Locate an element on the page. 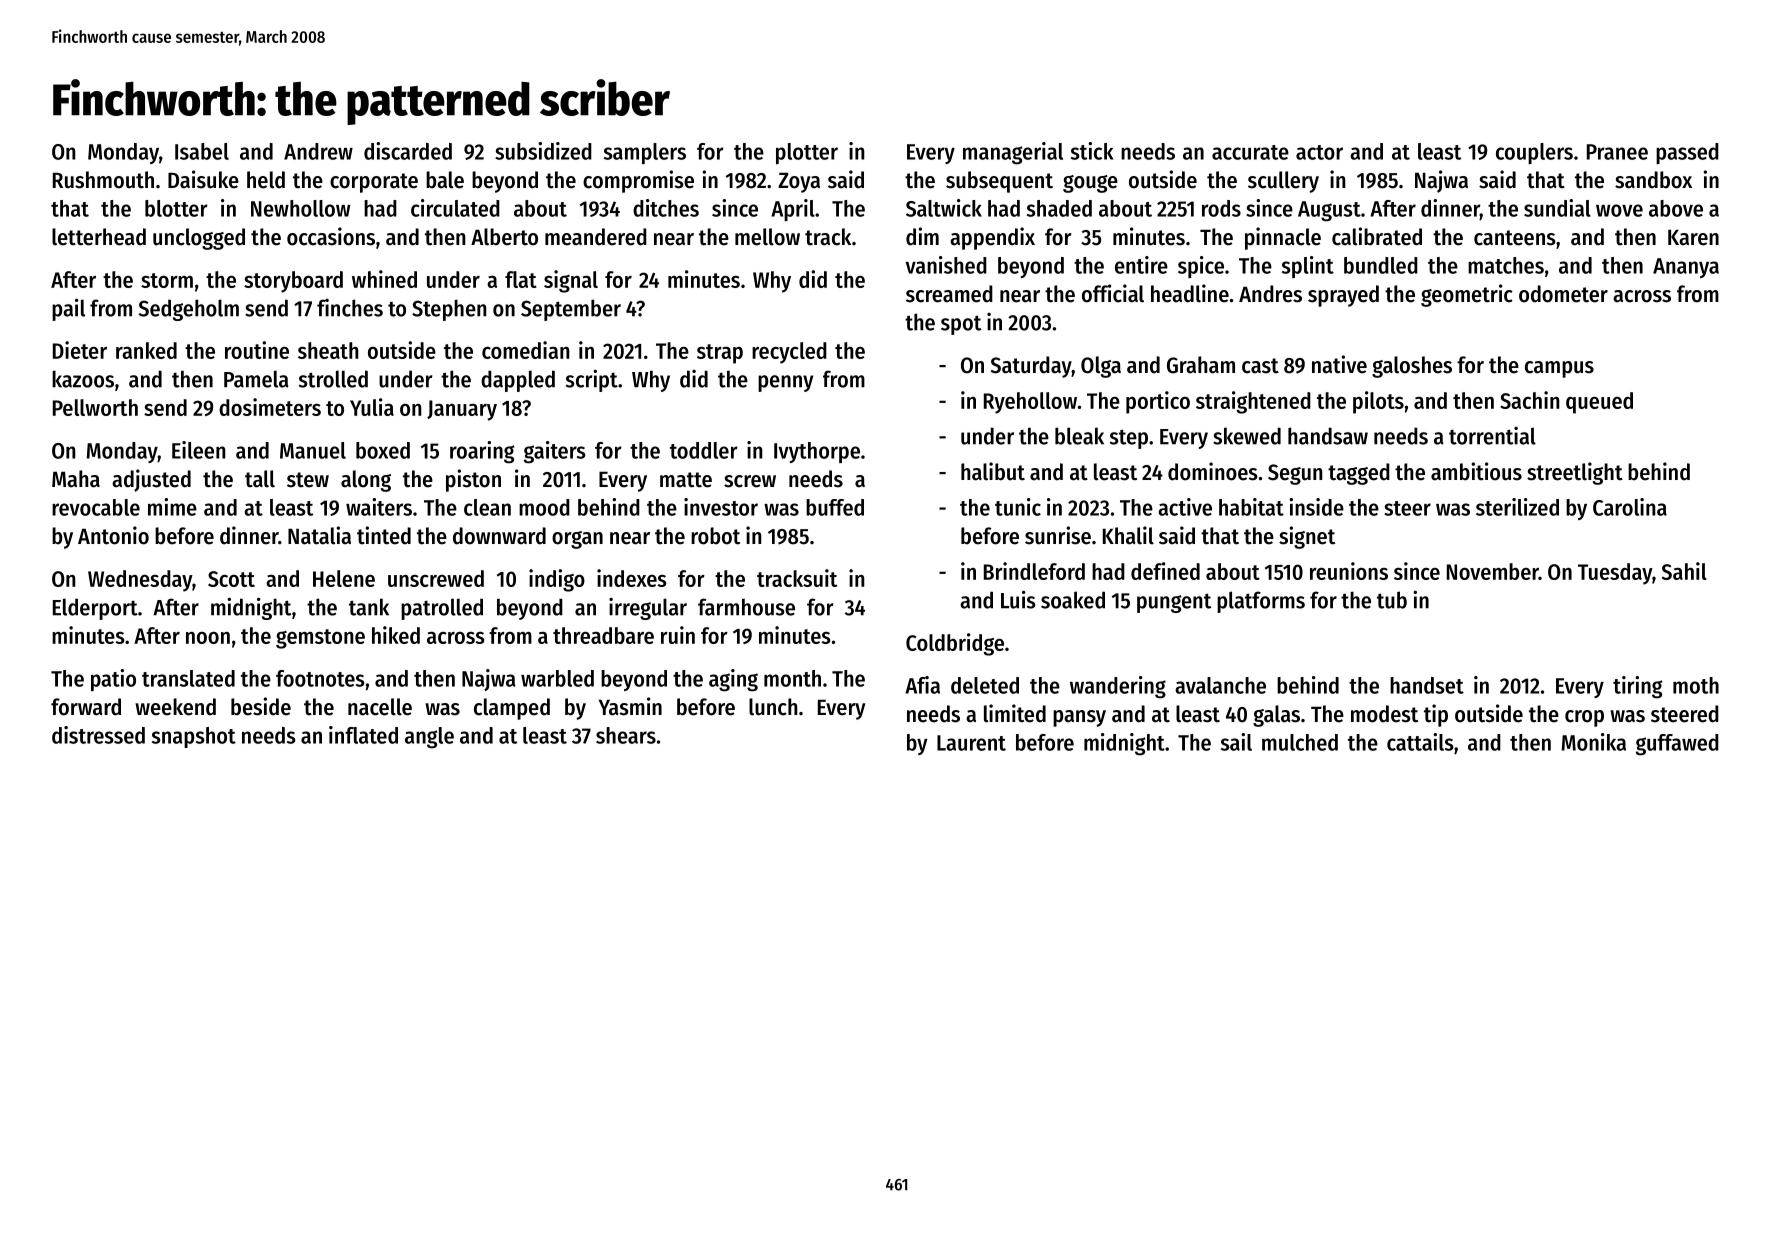  wove is located at coordinates (1619, 210).
